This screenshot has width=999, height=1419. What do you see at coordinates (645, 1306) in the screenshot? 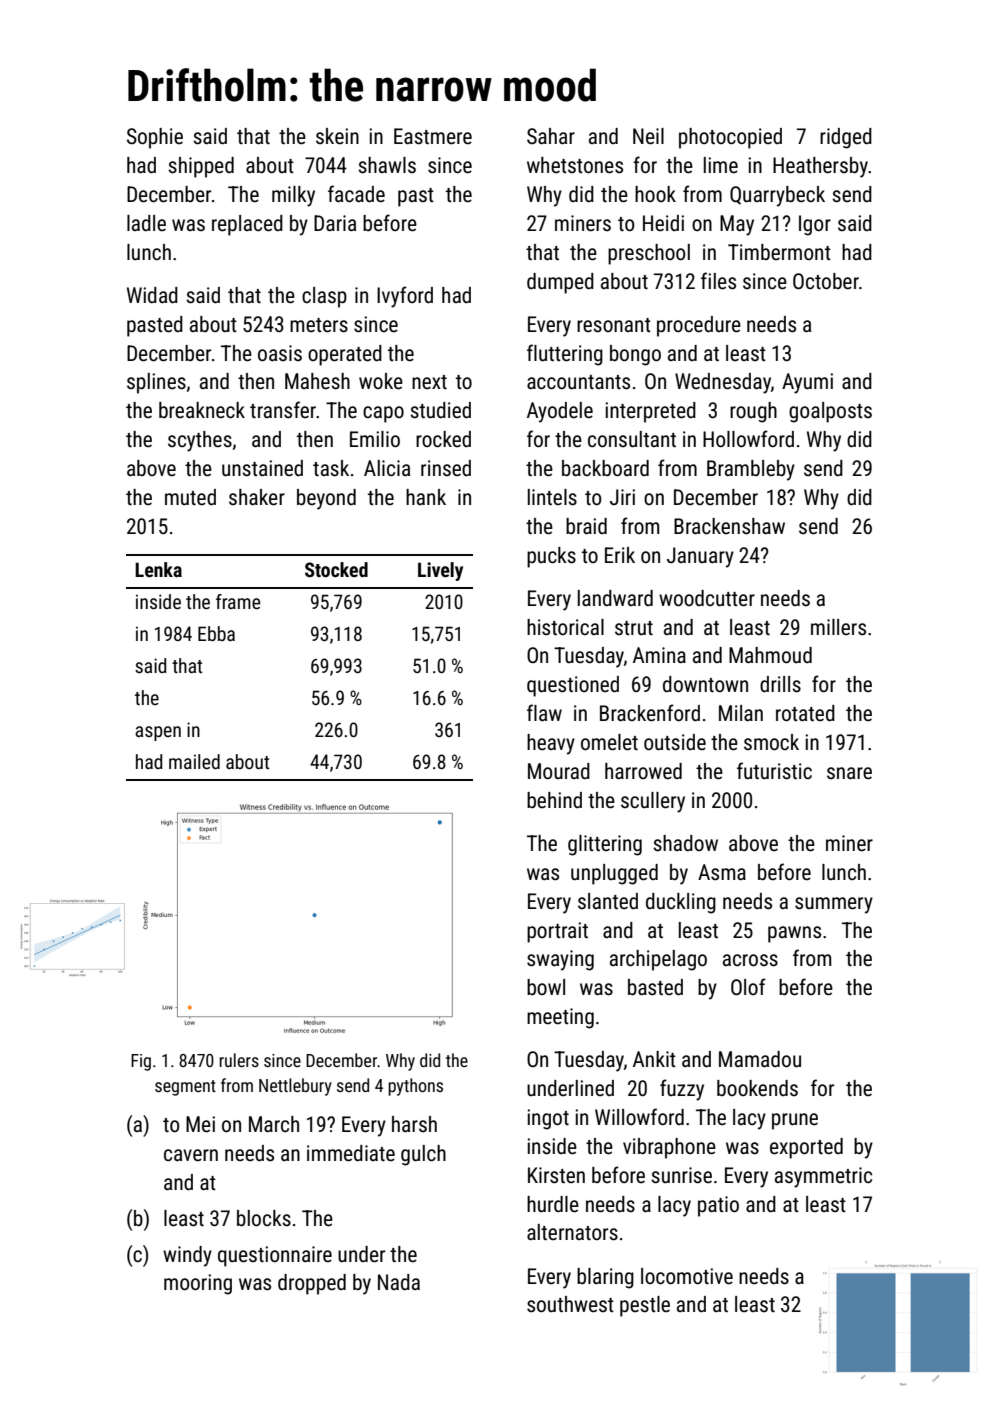
I see `pestle` at bounding box center [645, 1306].
